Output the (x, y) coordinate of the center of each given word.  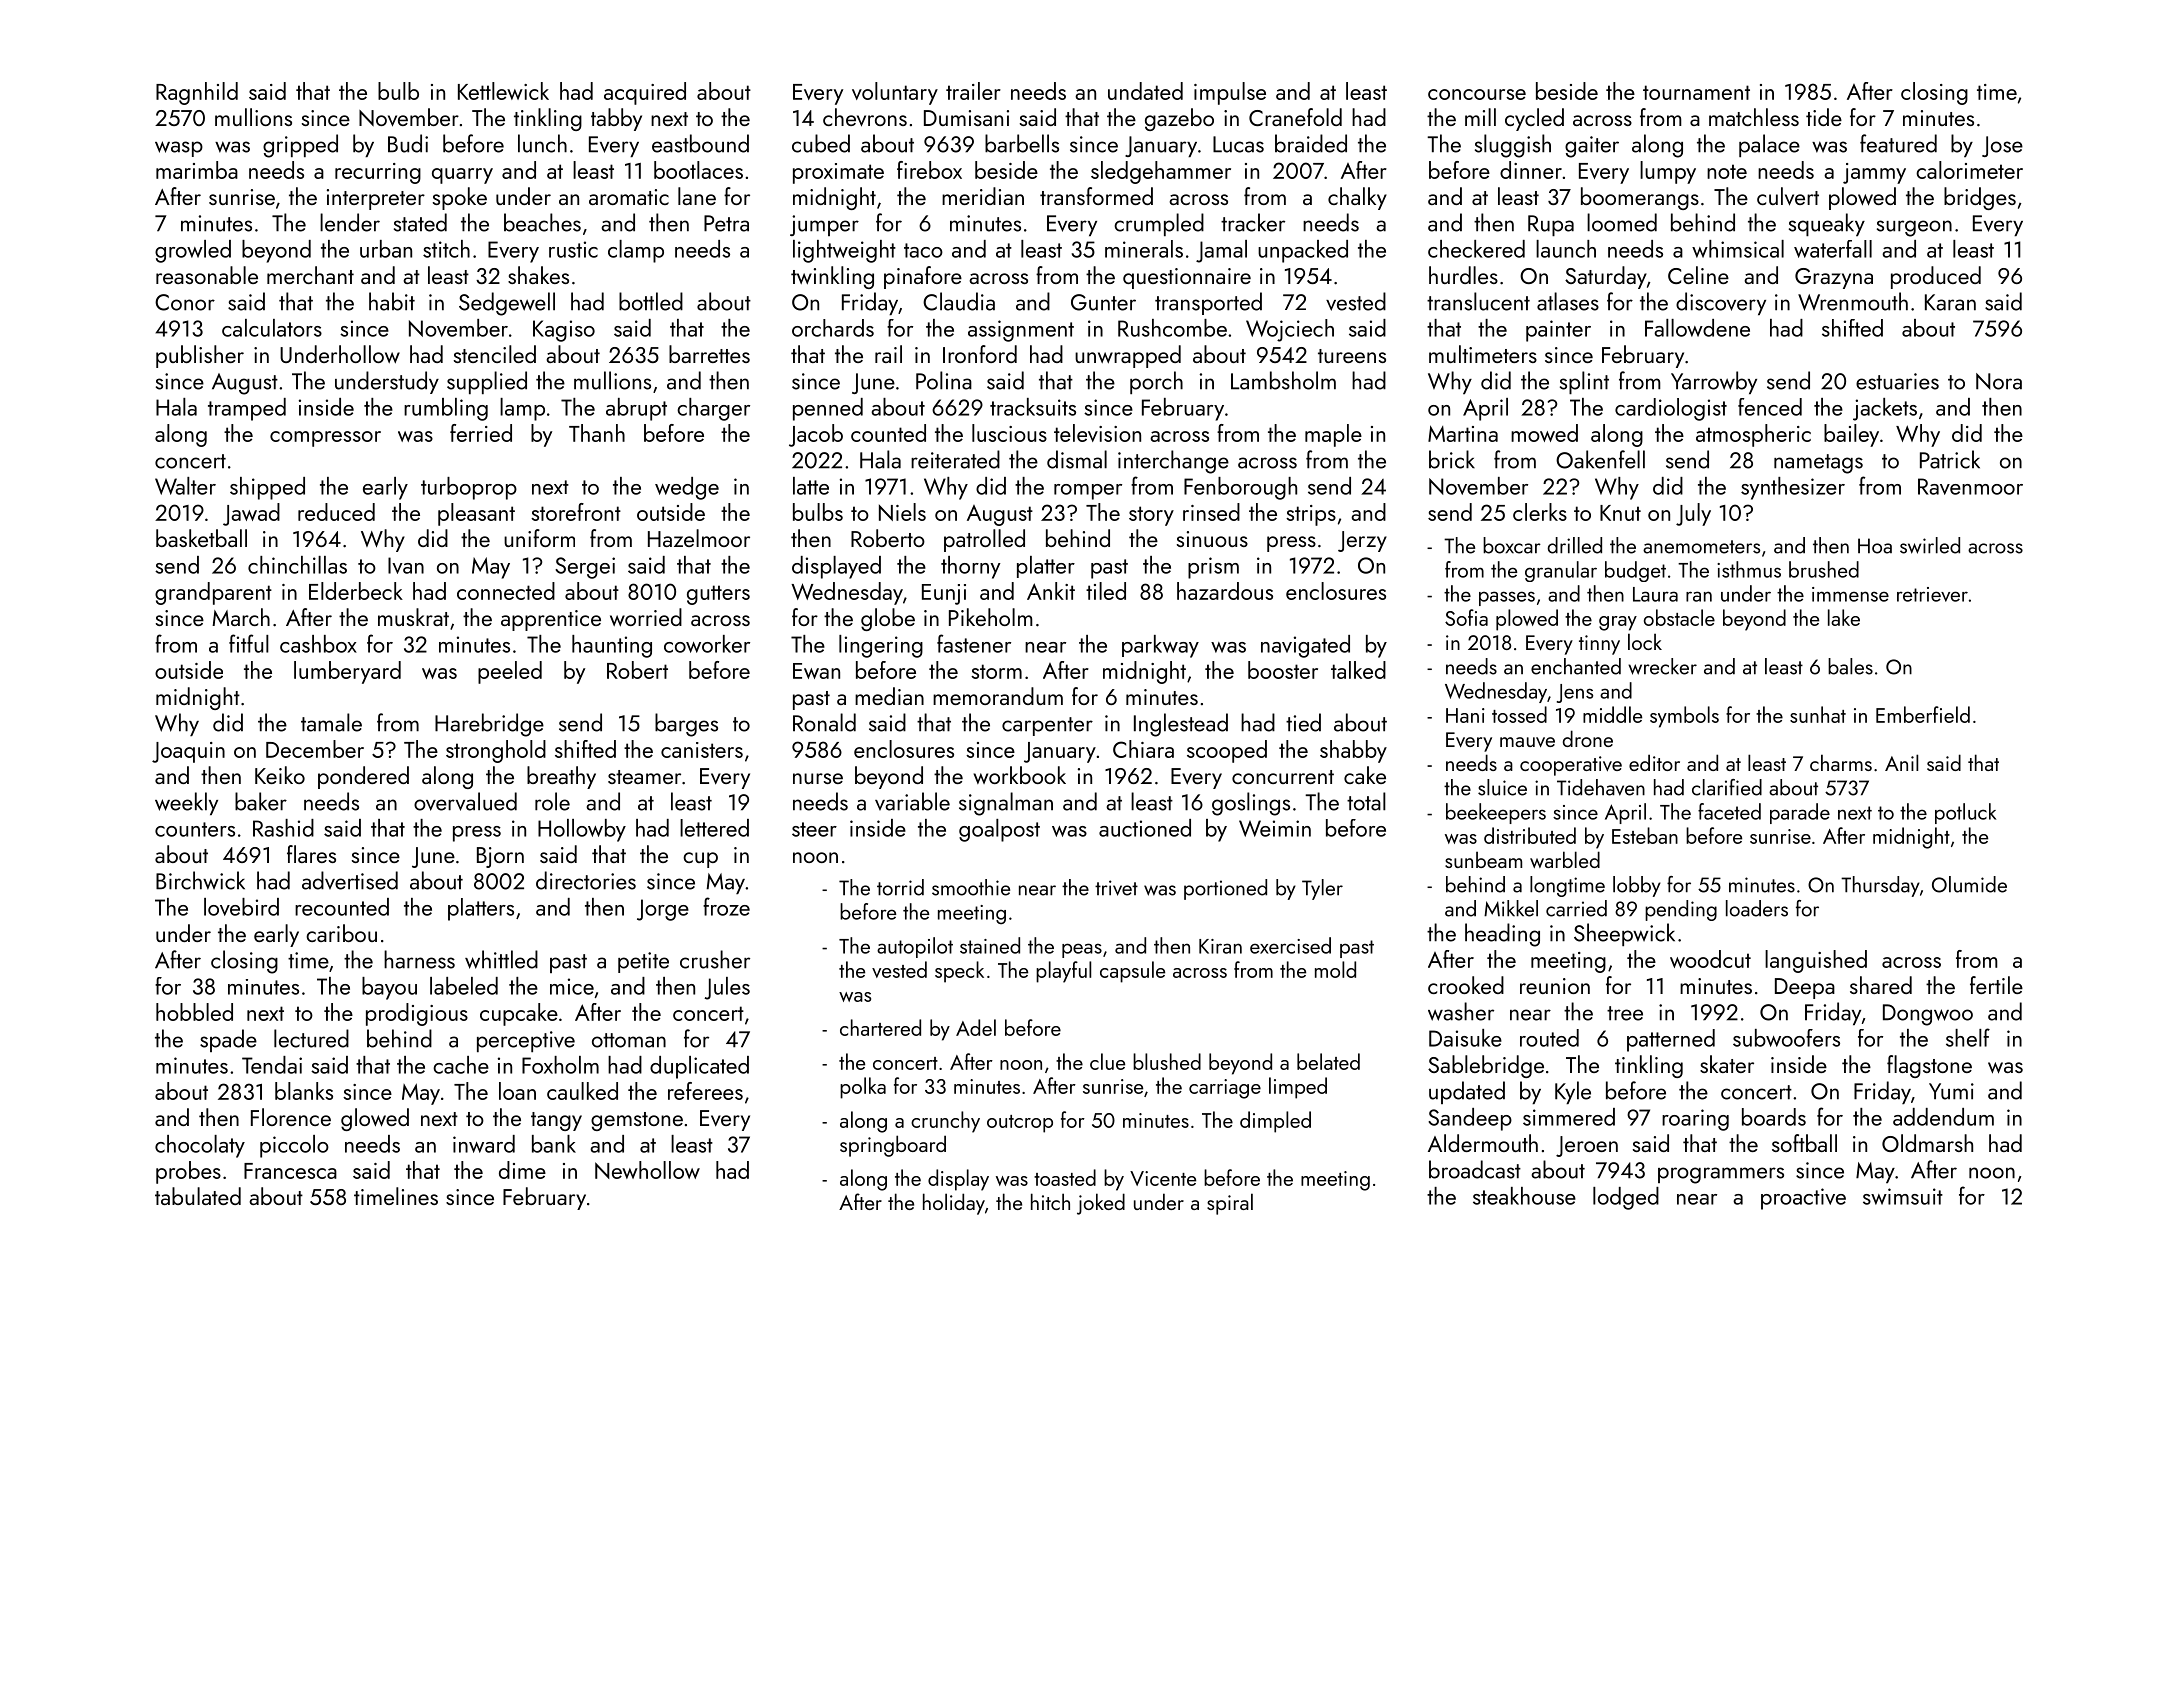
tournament (1696, 92)
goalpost (999, 830)
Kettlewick (503, 91)
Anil (1901, 762)
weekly (186, 803)
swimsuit (1903, 1196)
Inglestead (1181, 725)
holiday (954, 1204)
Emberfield (1923, 714)
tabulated (198, 1196)
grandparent (213, 593)
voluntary (895, 93)
